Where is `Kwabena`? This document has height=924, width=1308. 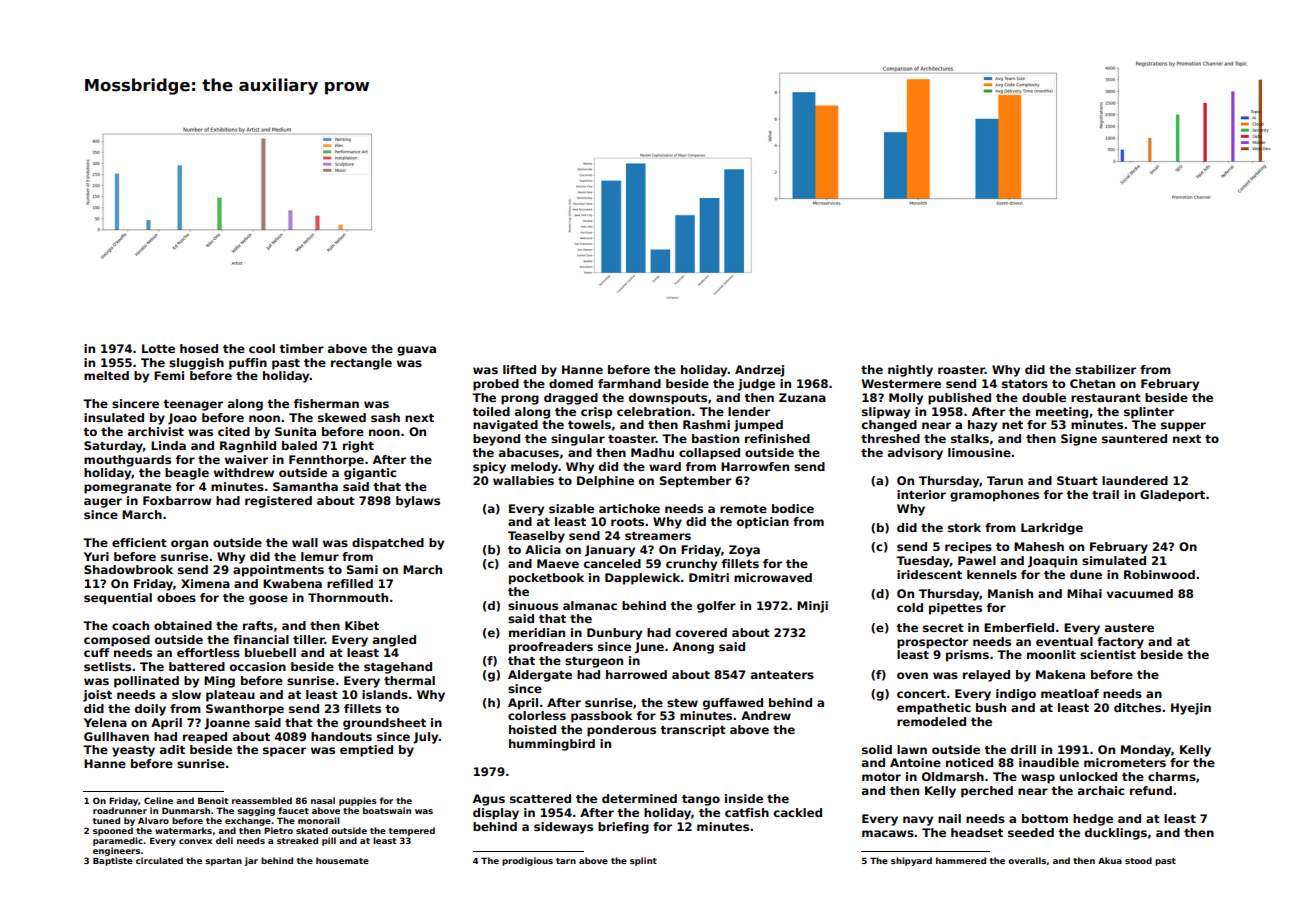
Kwabena is located at coordinates (292, 583).
